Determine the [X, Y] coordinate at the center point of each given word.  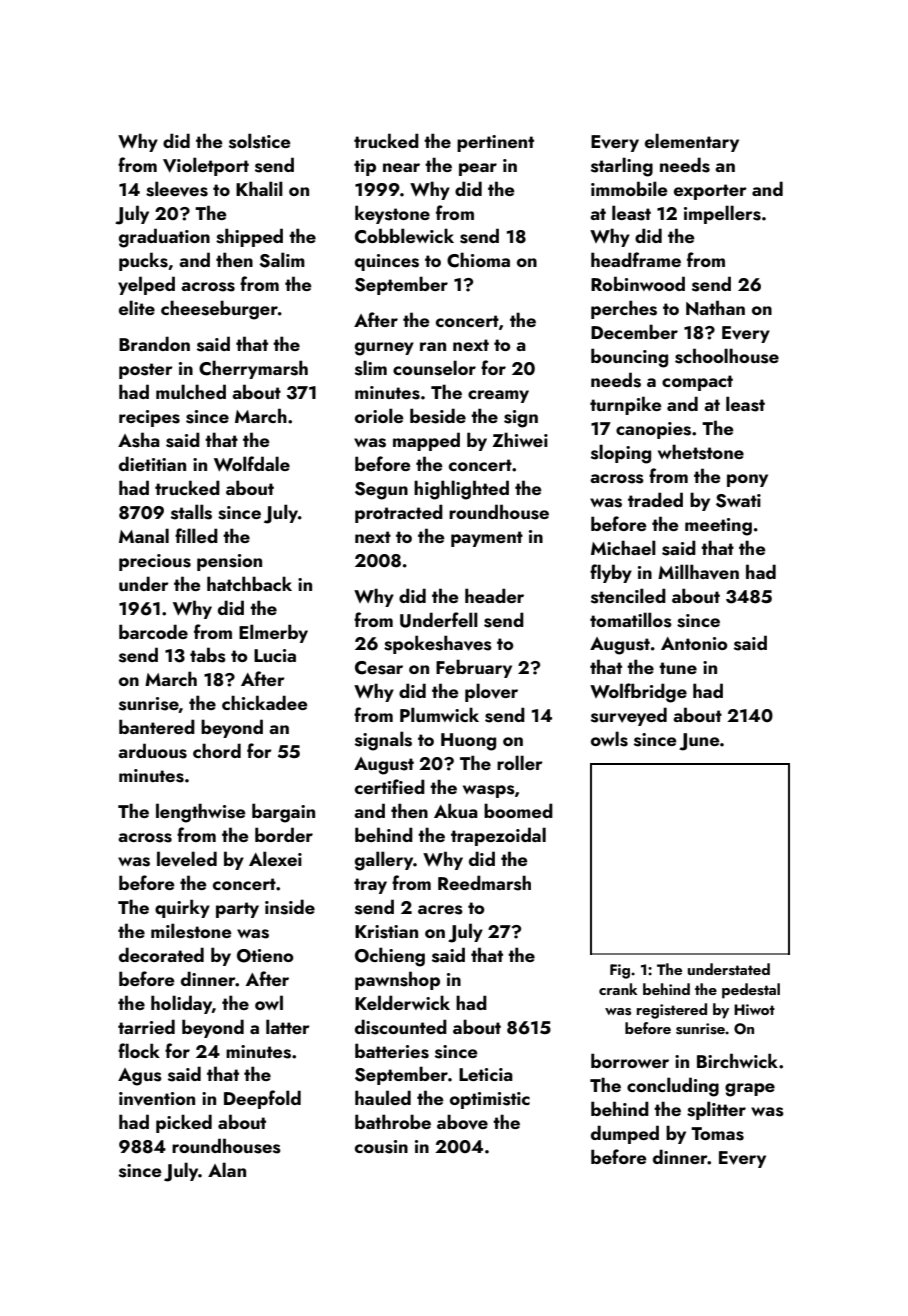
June [699, 742]
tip [365, 167]
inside [290, 907]
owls [609, 739]
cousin [381, 1147]
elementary [692, 142]
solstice [260, 141]
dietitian [152, 463]
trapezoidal [498, 836]
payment [487, 539]
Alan [227, 1169]
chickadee [265, 702]
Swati [738, 501]
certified [390, 786]
